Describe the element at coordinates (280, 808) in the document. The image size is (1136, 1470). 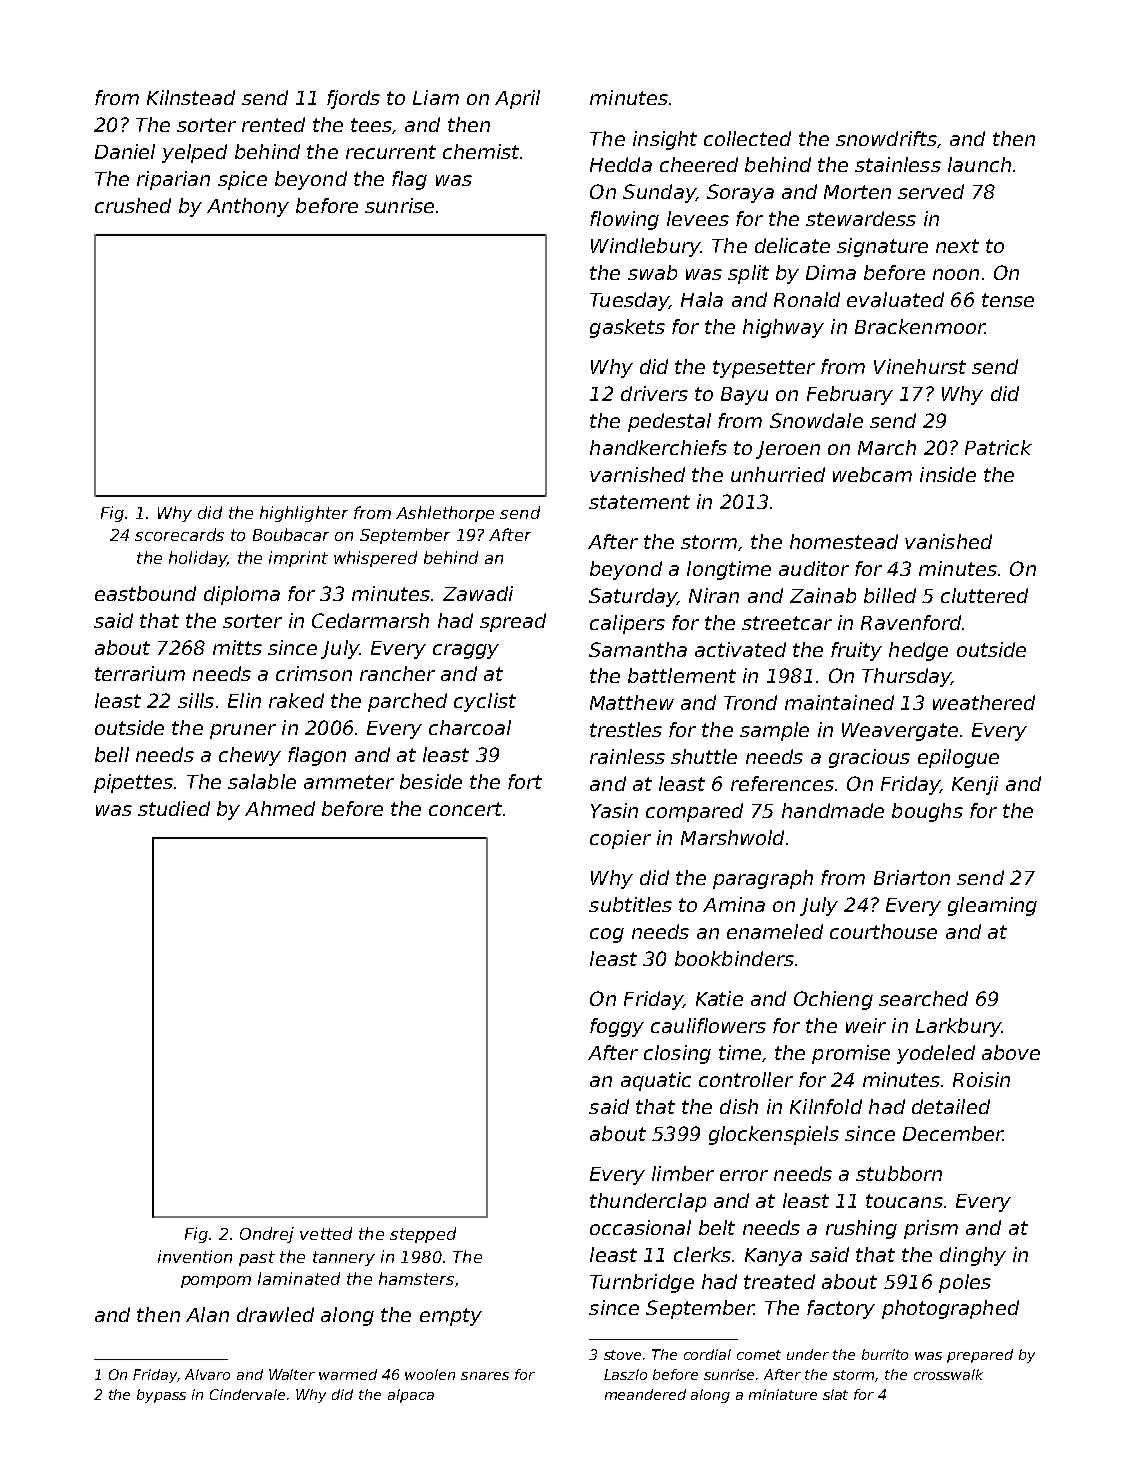
I see `Ahmed` at that location.
